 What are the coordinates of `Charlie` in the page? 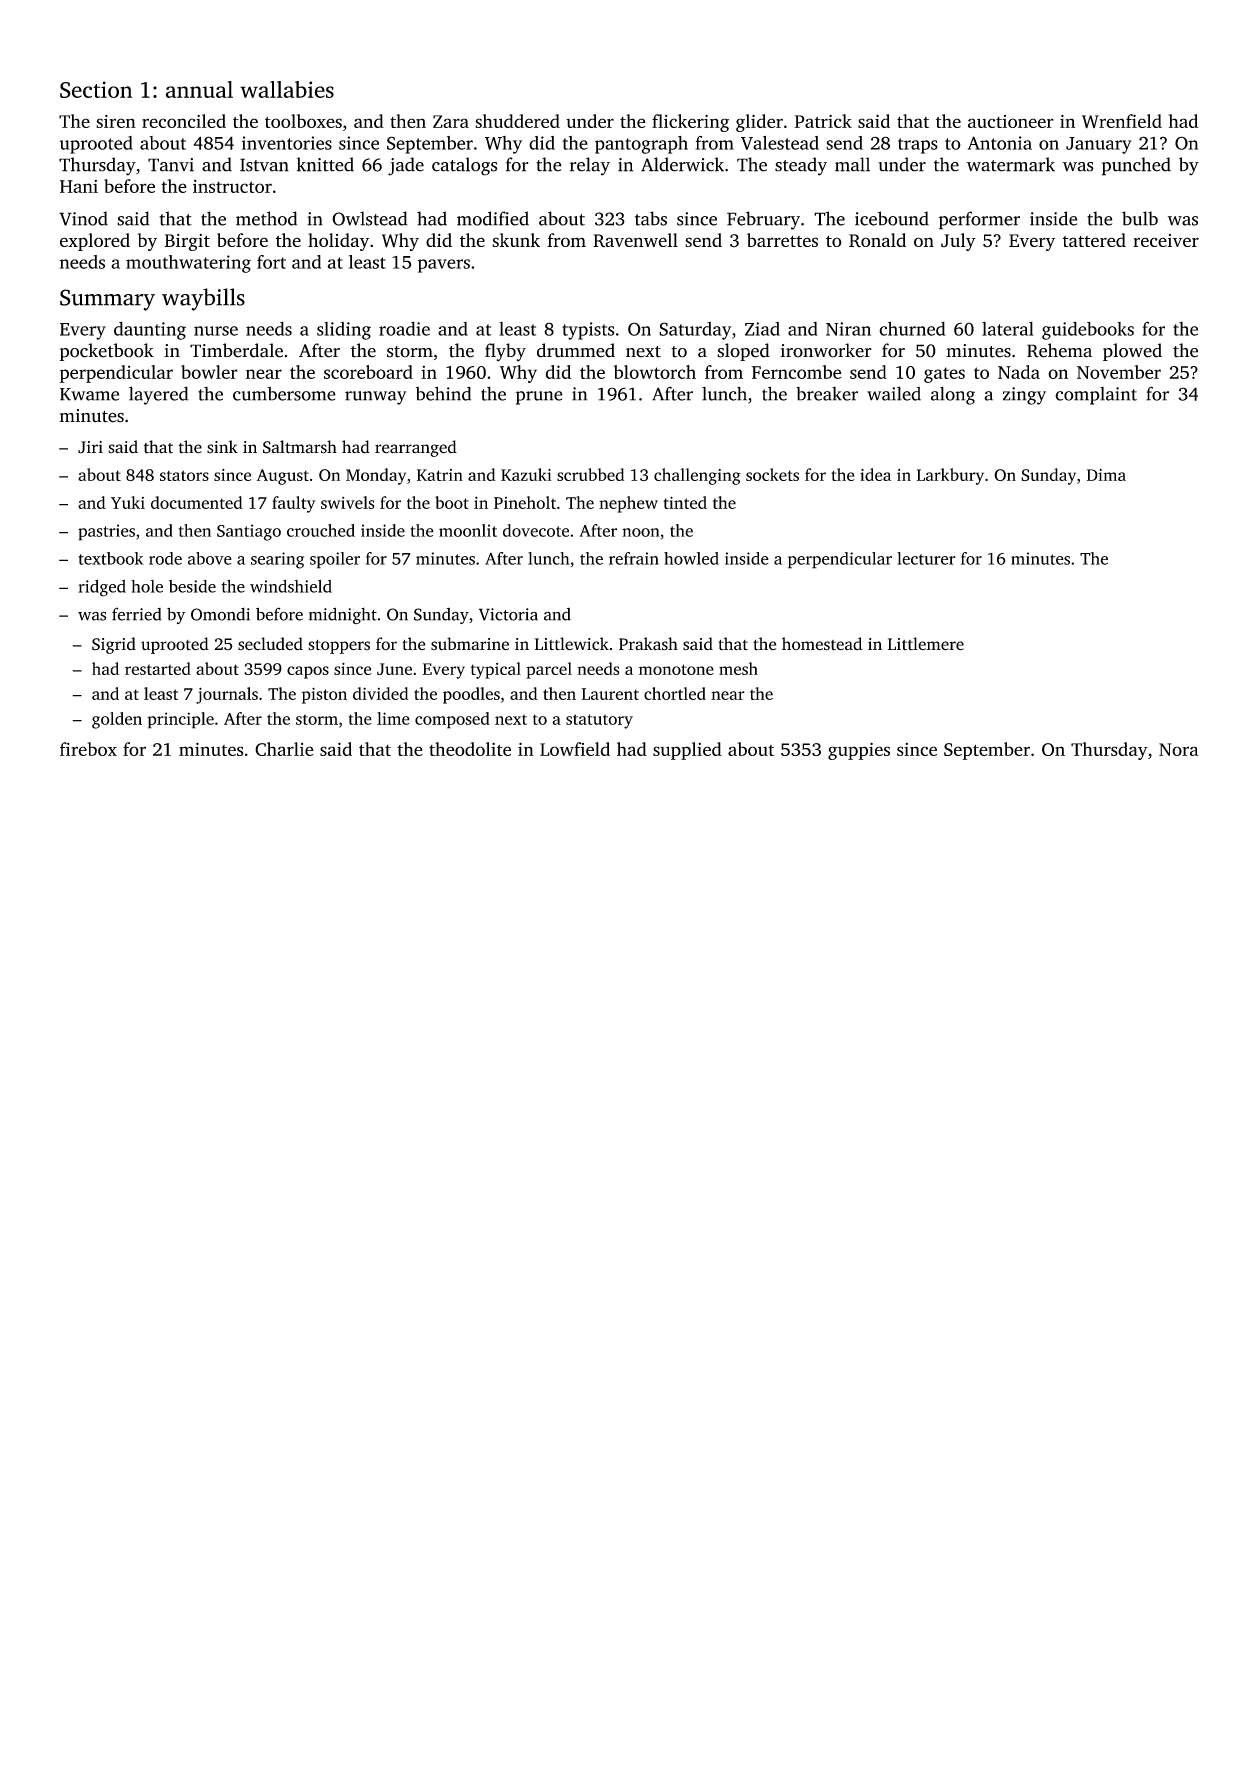 It's located at (284, 749).
